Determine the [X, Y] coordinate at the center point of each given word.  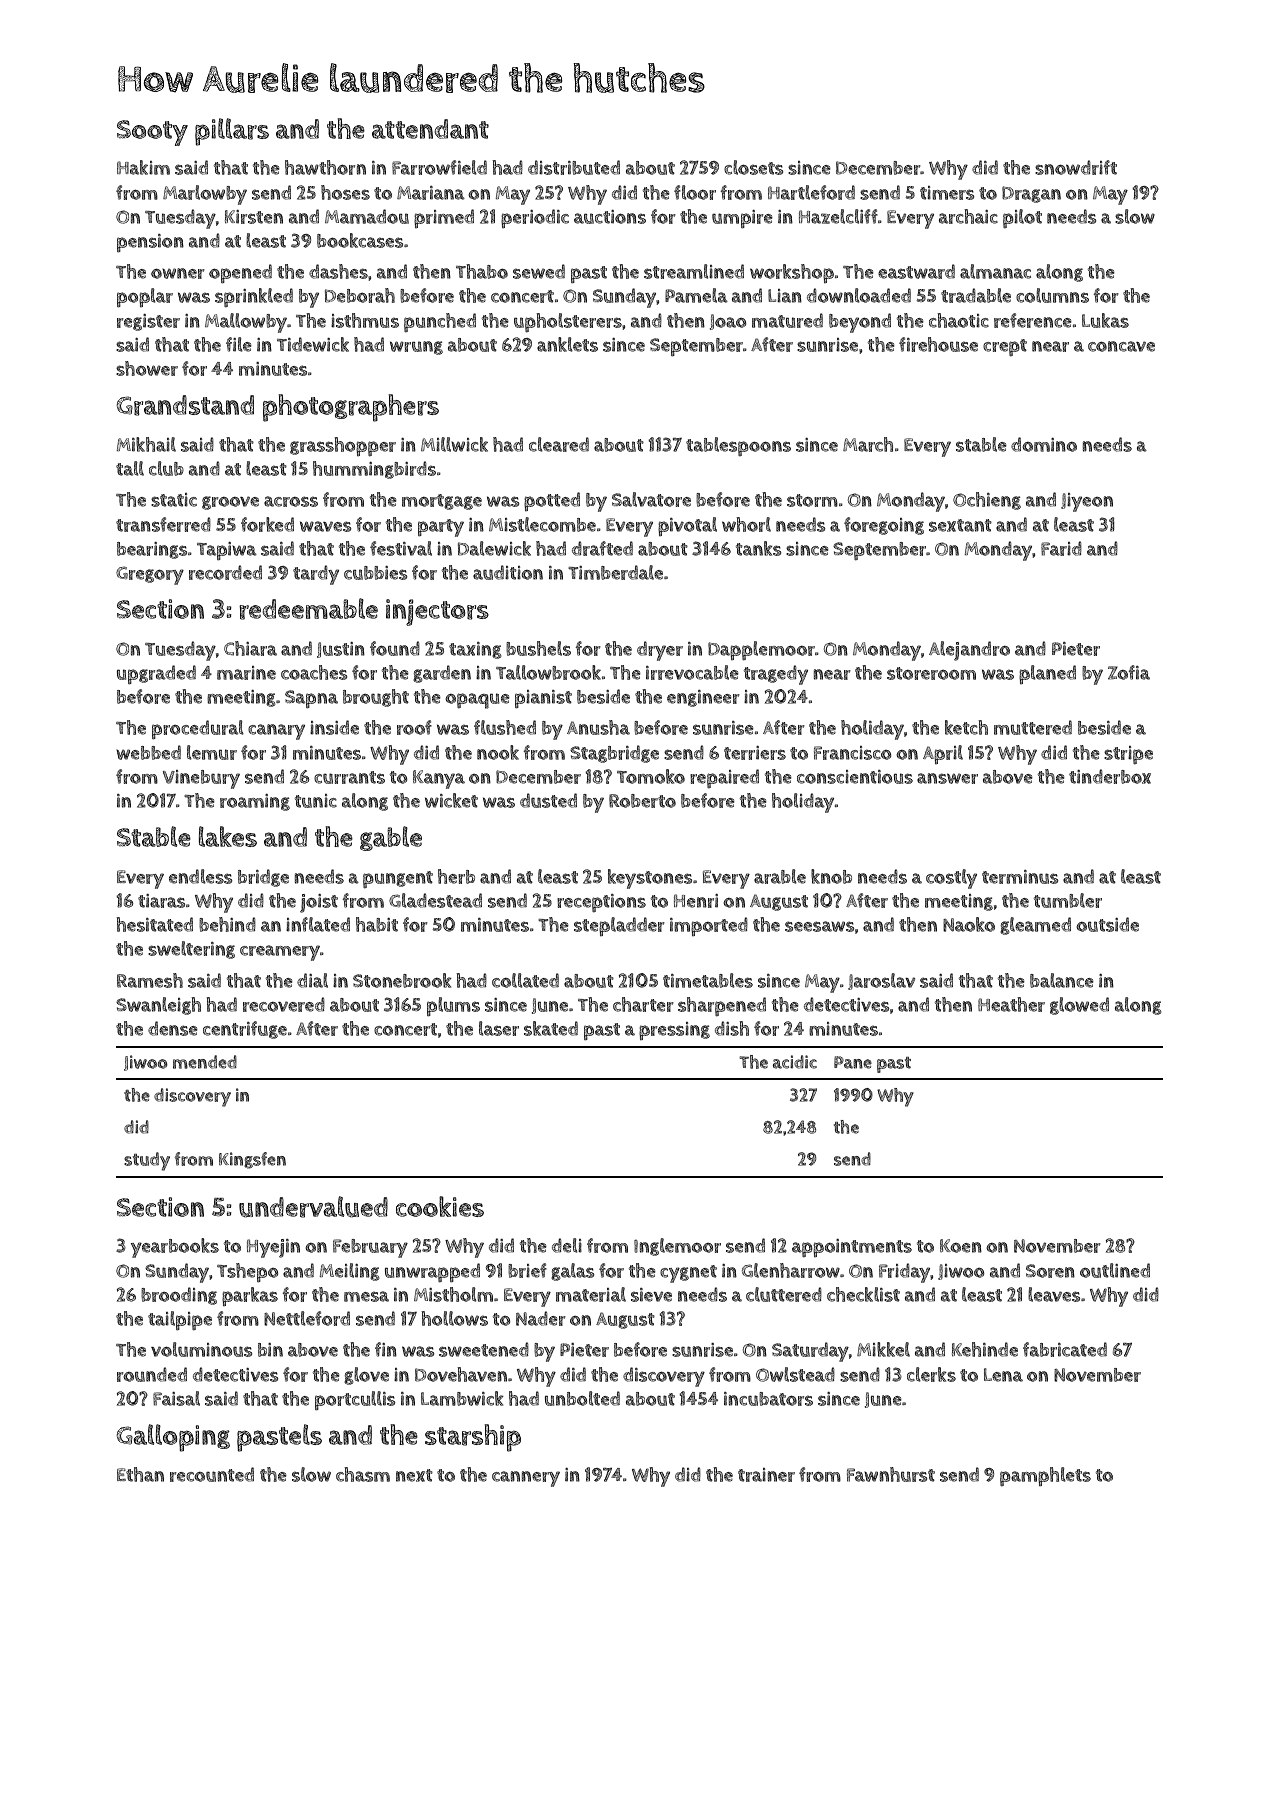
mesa [366, 1296]
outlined [1115, 1270]
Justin [341, 650]
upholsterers [568, 322]
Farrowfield [439, 167]
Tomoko [651, 776]
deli [567, 1245]
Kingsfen [252, 1160]
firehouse [938, 344]
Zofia [1129, 672]
